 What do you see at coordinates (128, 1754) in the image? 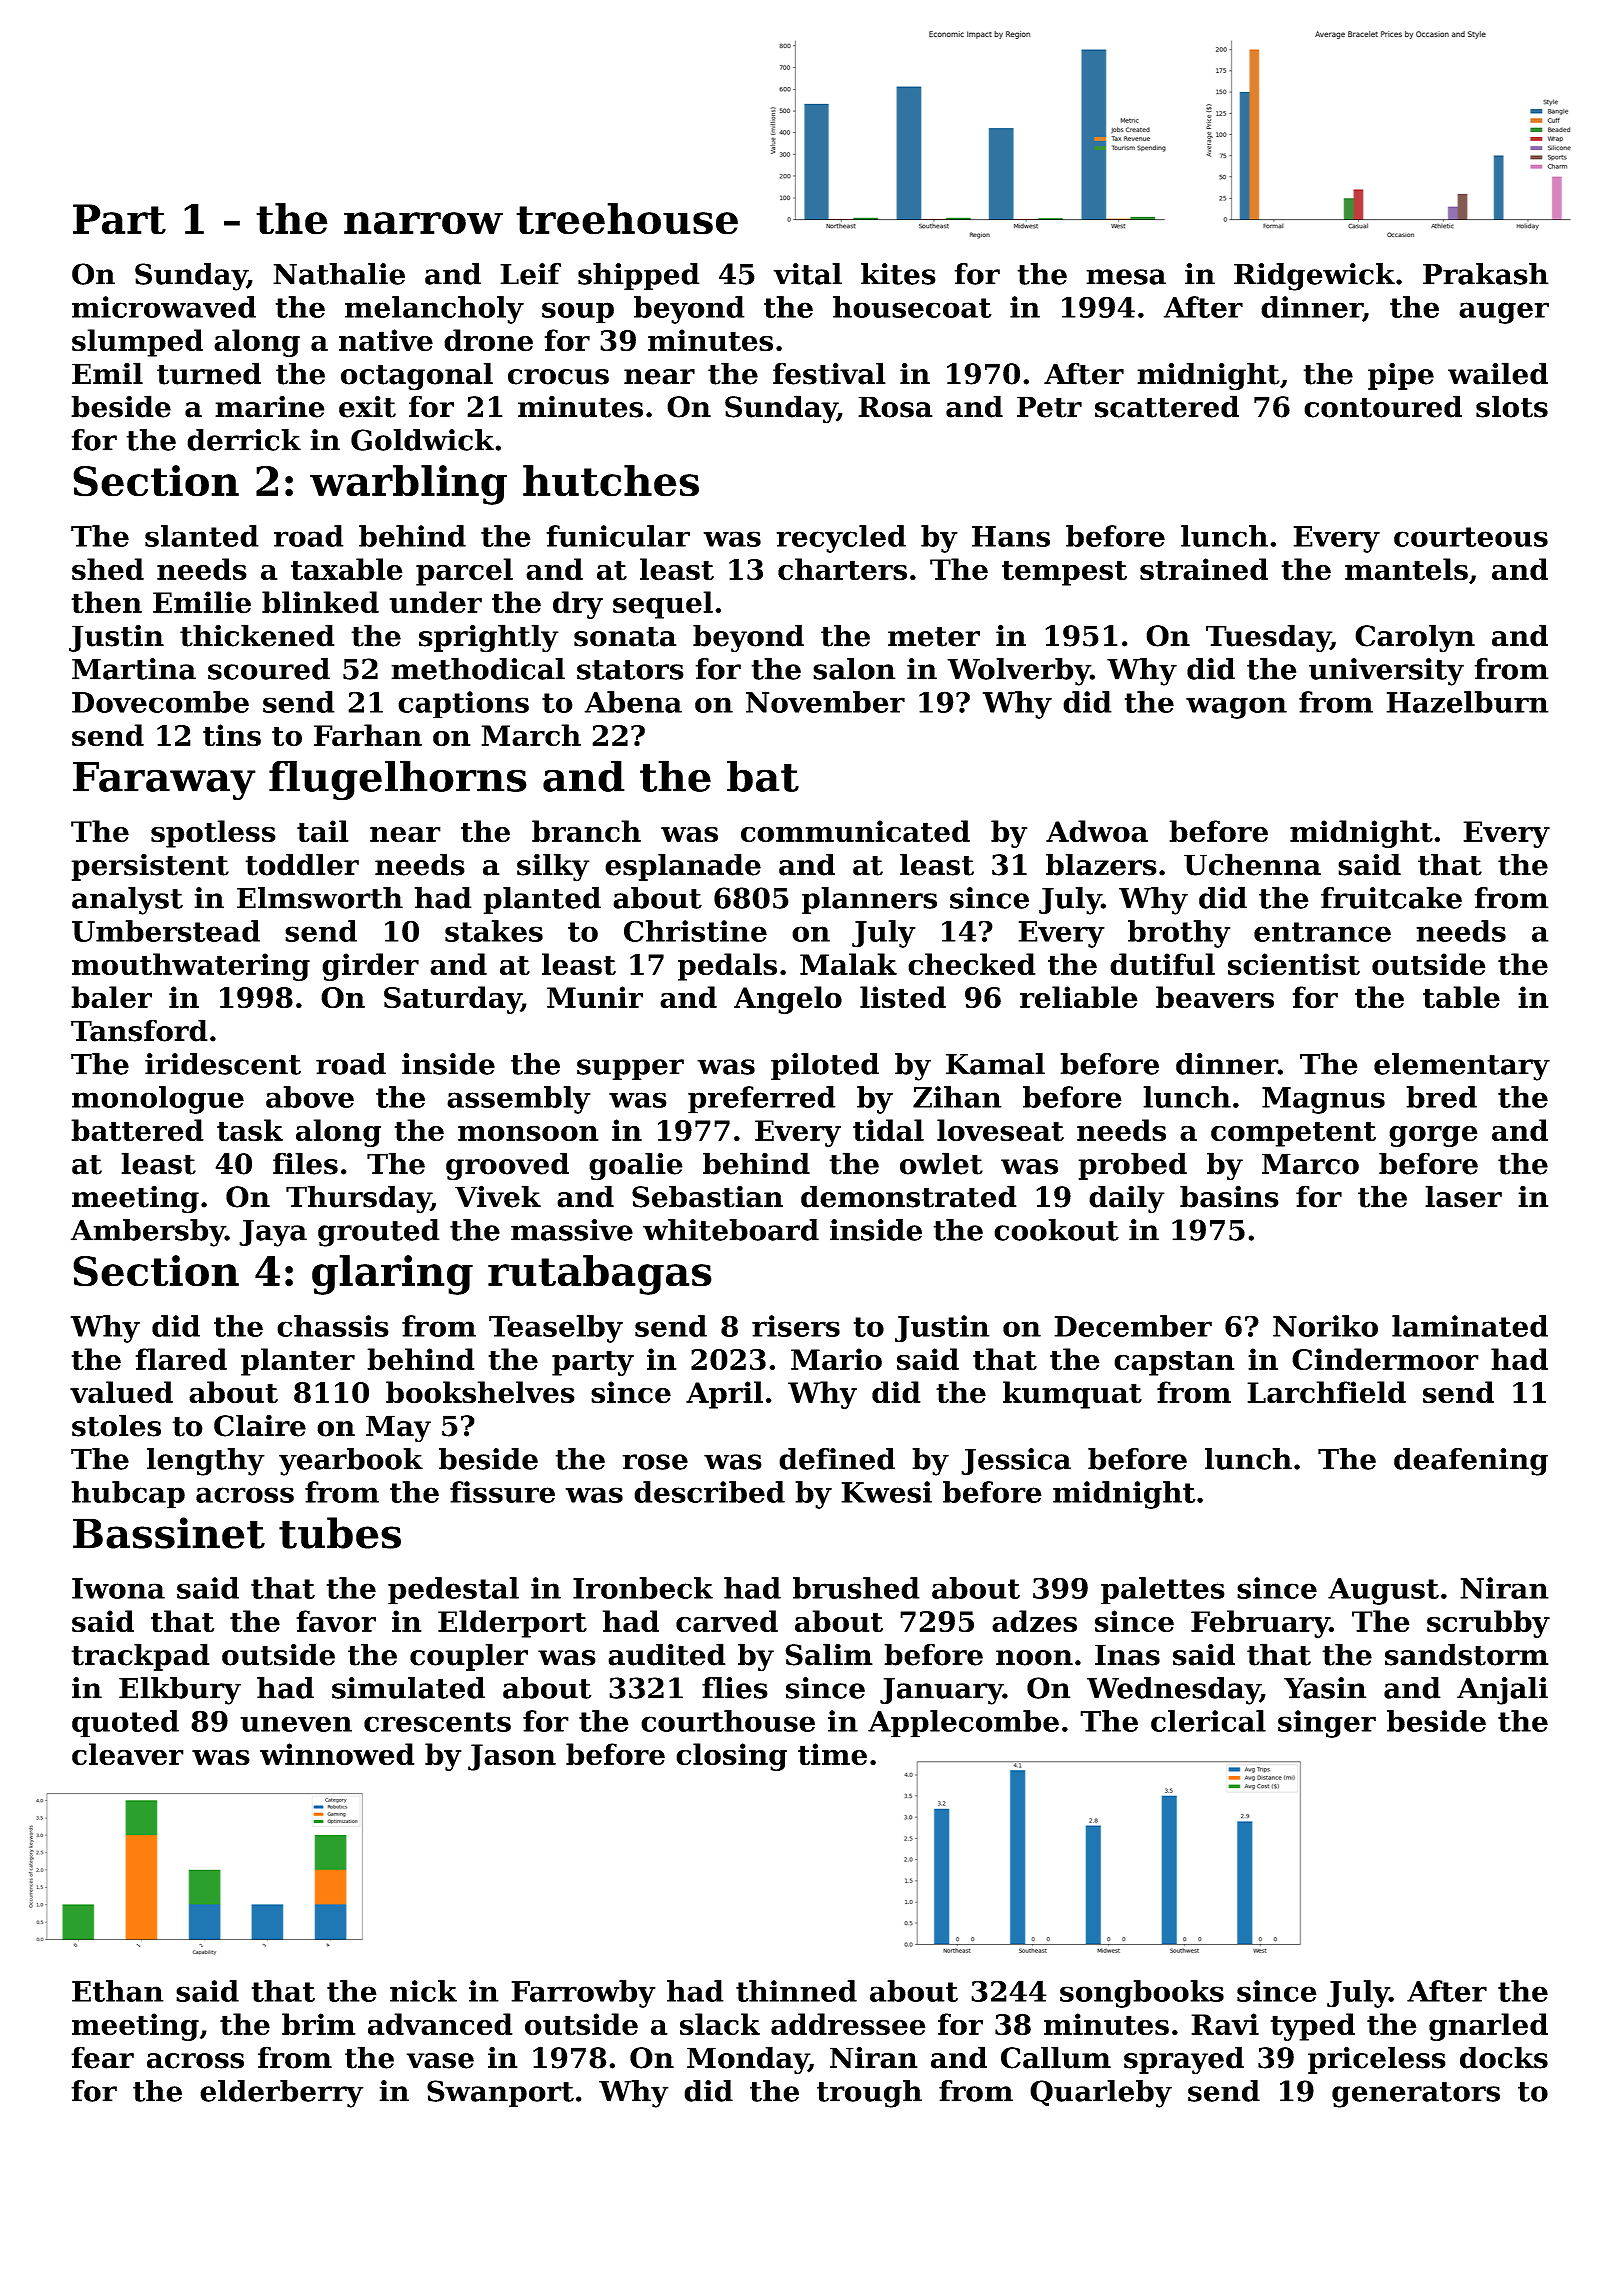
I see `cleaver` at bounding box center [128, 1754].
